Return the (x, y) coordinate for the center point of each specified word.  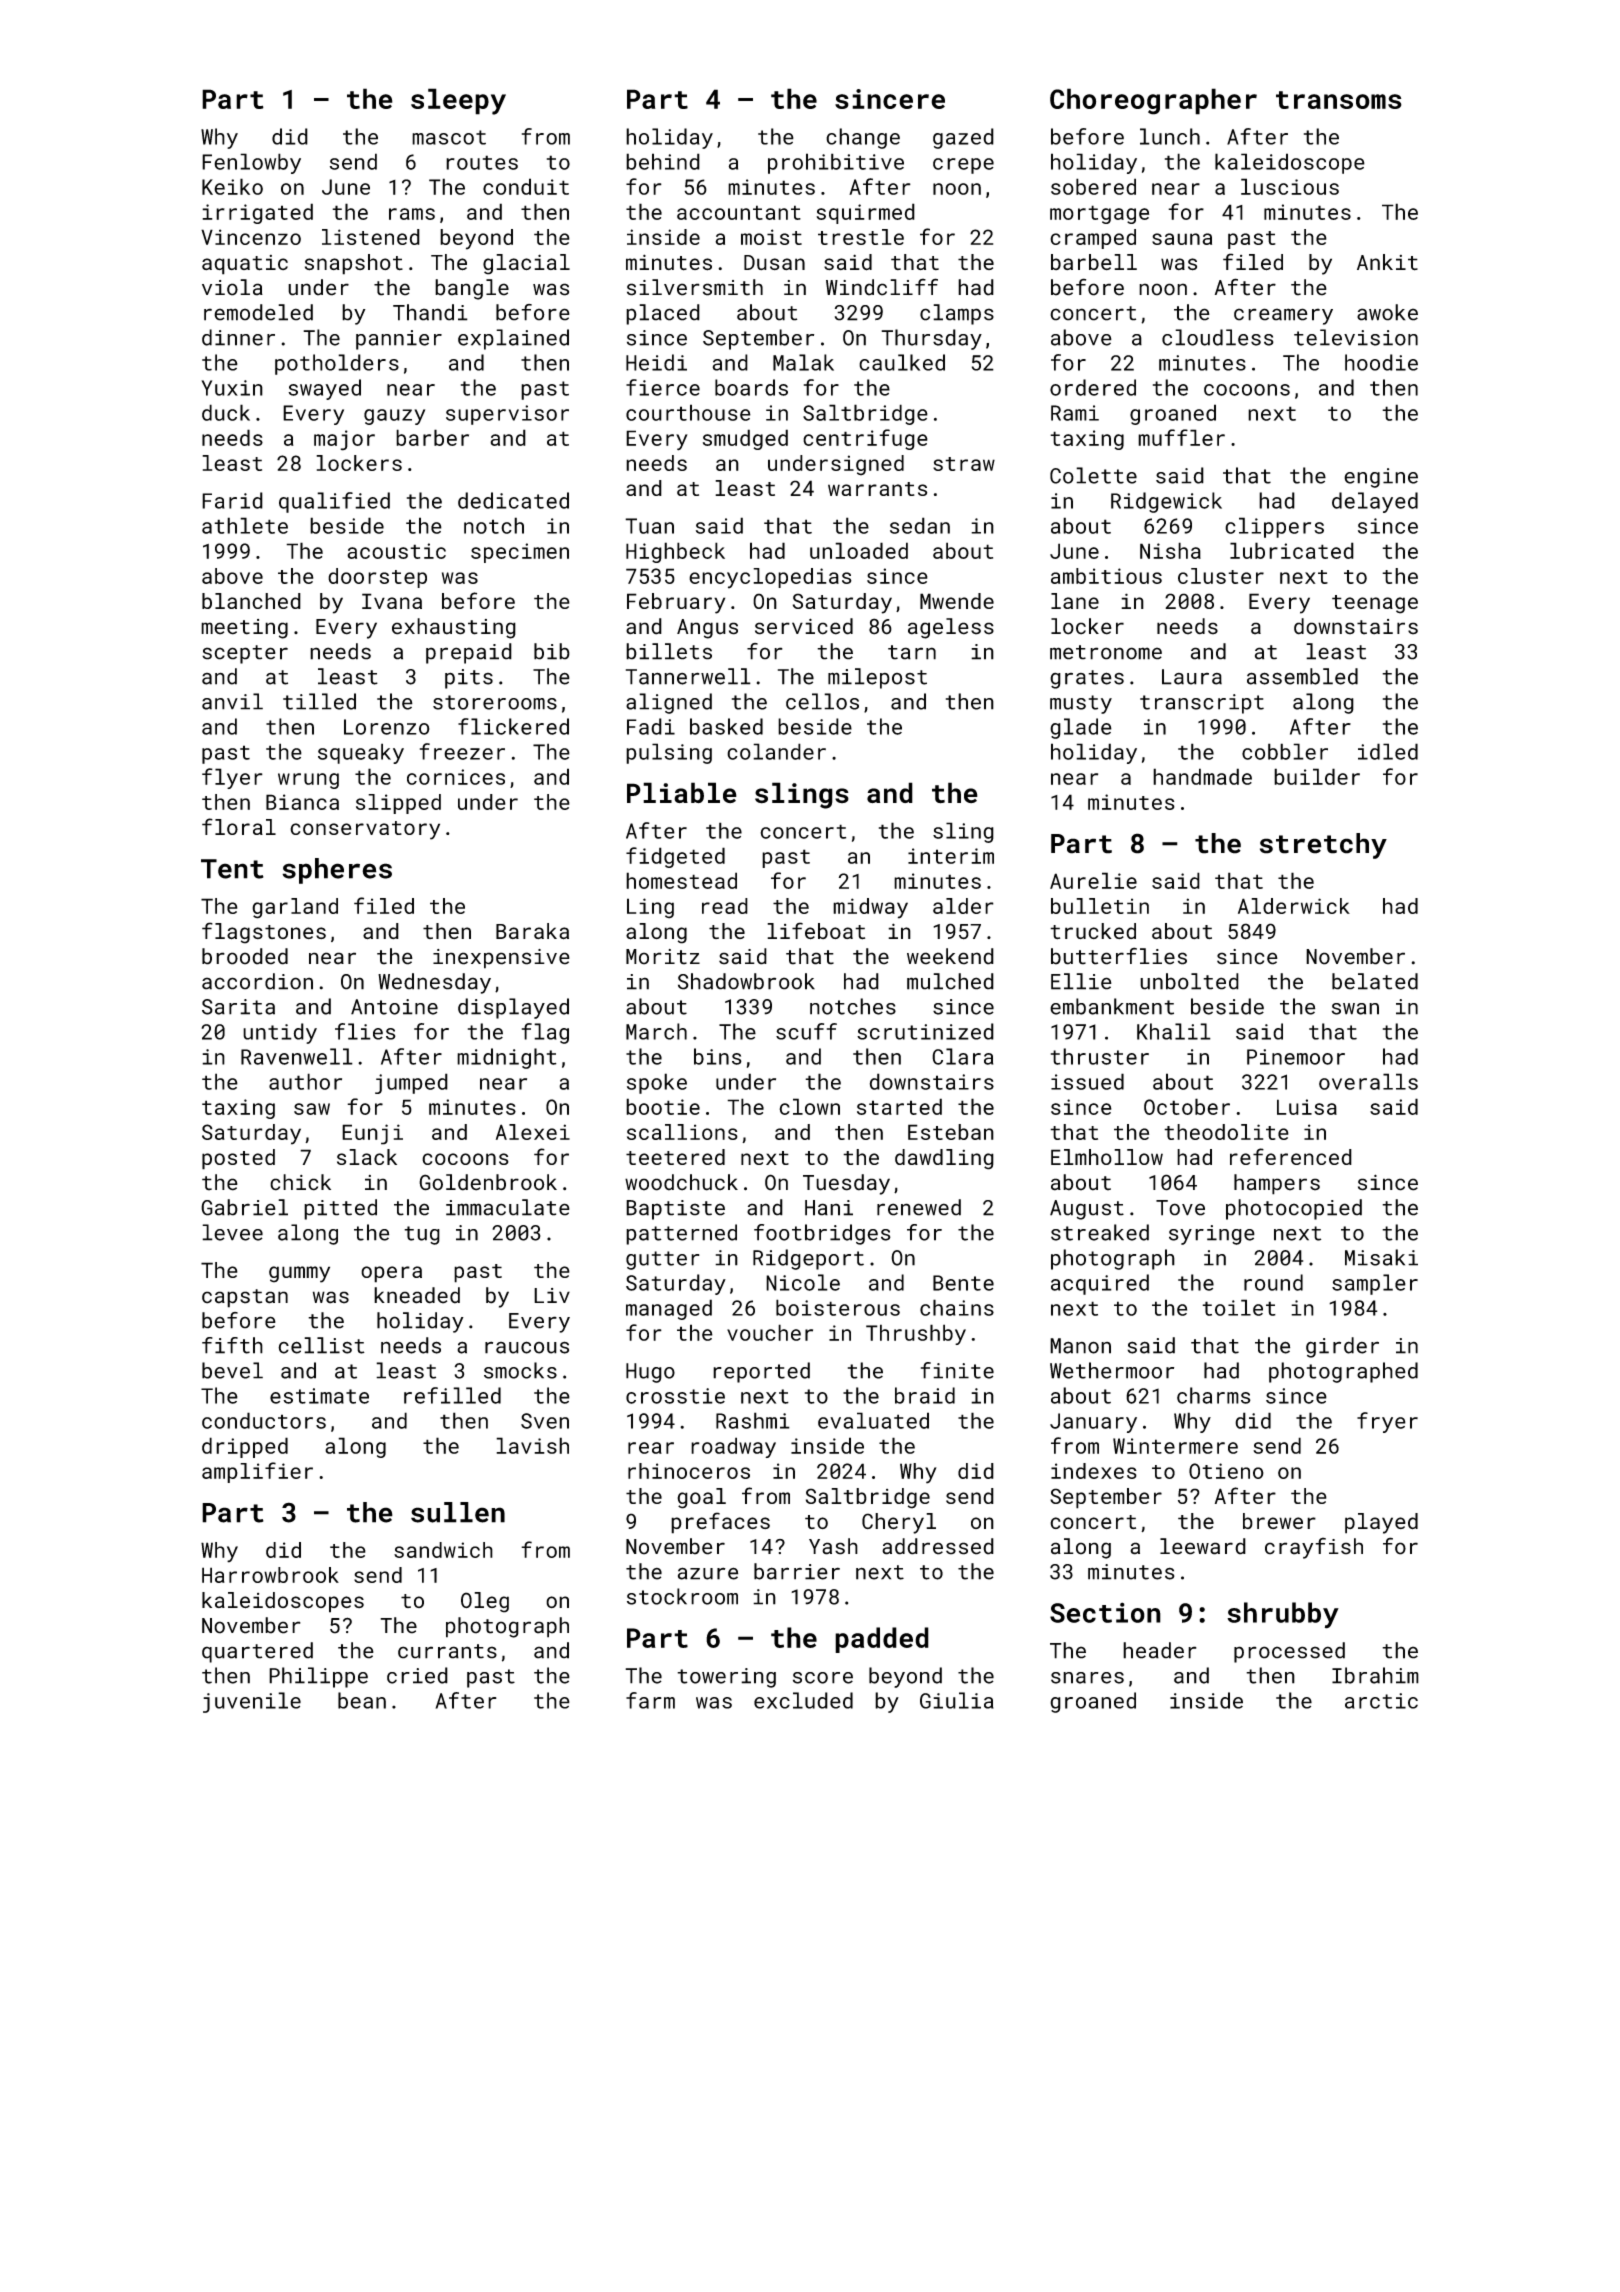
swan (1355, 1009)
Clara (962, 1056)
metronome (1106, 652)
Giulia (957, 1700)
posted (238, 1159)
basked (726, 726)
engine (1381, 478)
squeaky (361, 753)
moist (771, 237)
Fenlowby (251, 163)
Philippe (318, 1677)
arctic (1381, 1701)
